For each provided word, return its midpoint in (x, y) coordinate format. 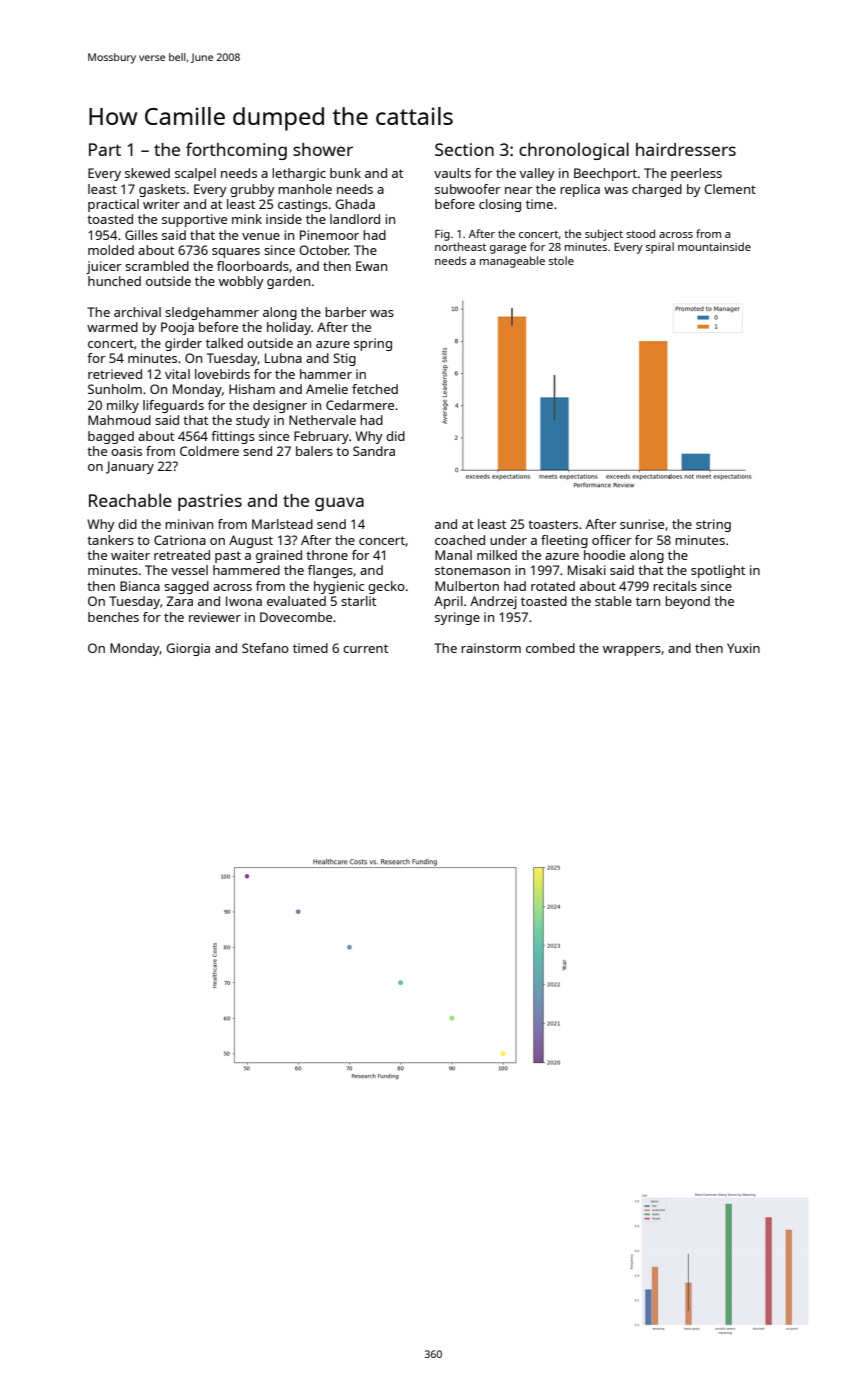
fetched (375, 389)
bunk (345, 173)
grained (279, 556)
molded (111, 250)
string (713, 525)
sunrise (642, 524)
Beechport (605, 174)
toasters (553, 524)
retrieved (115, 374)
